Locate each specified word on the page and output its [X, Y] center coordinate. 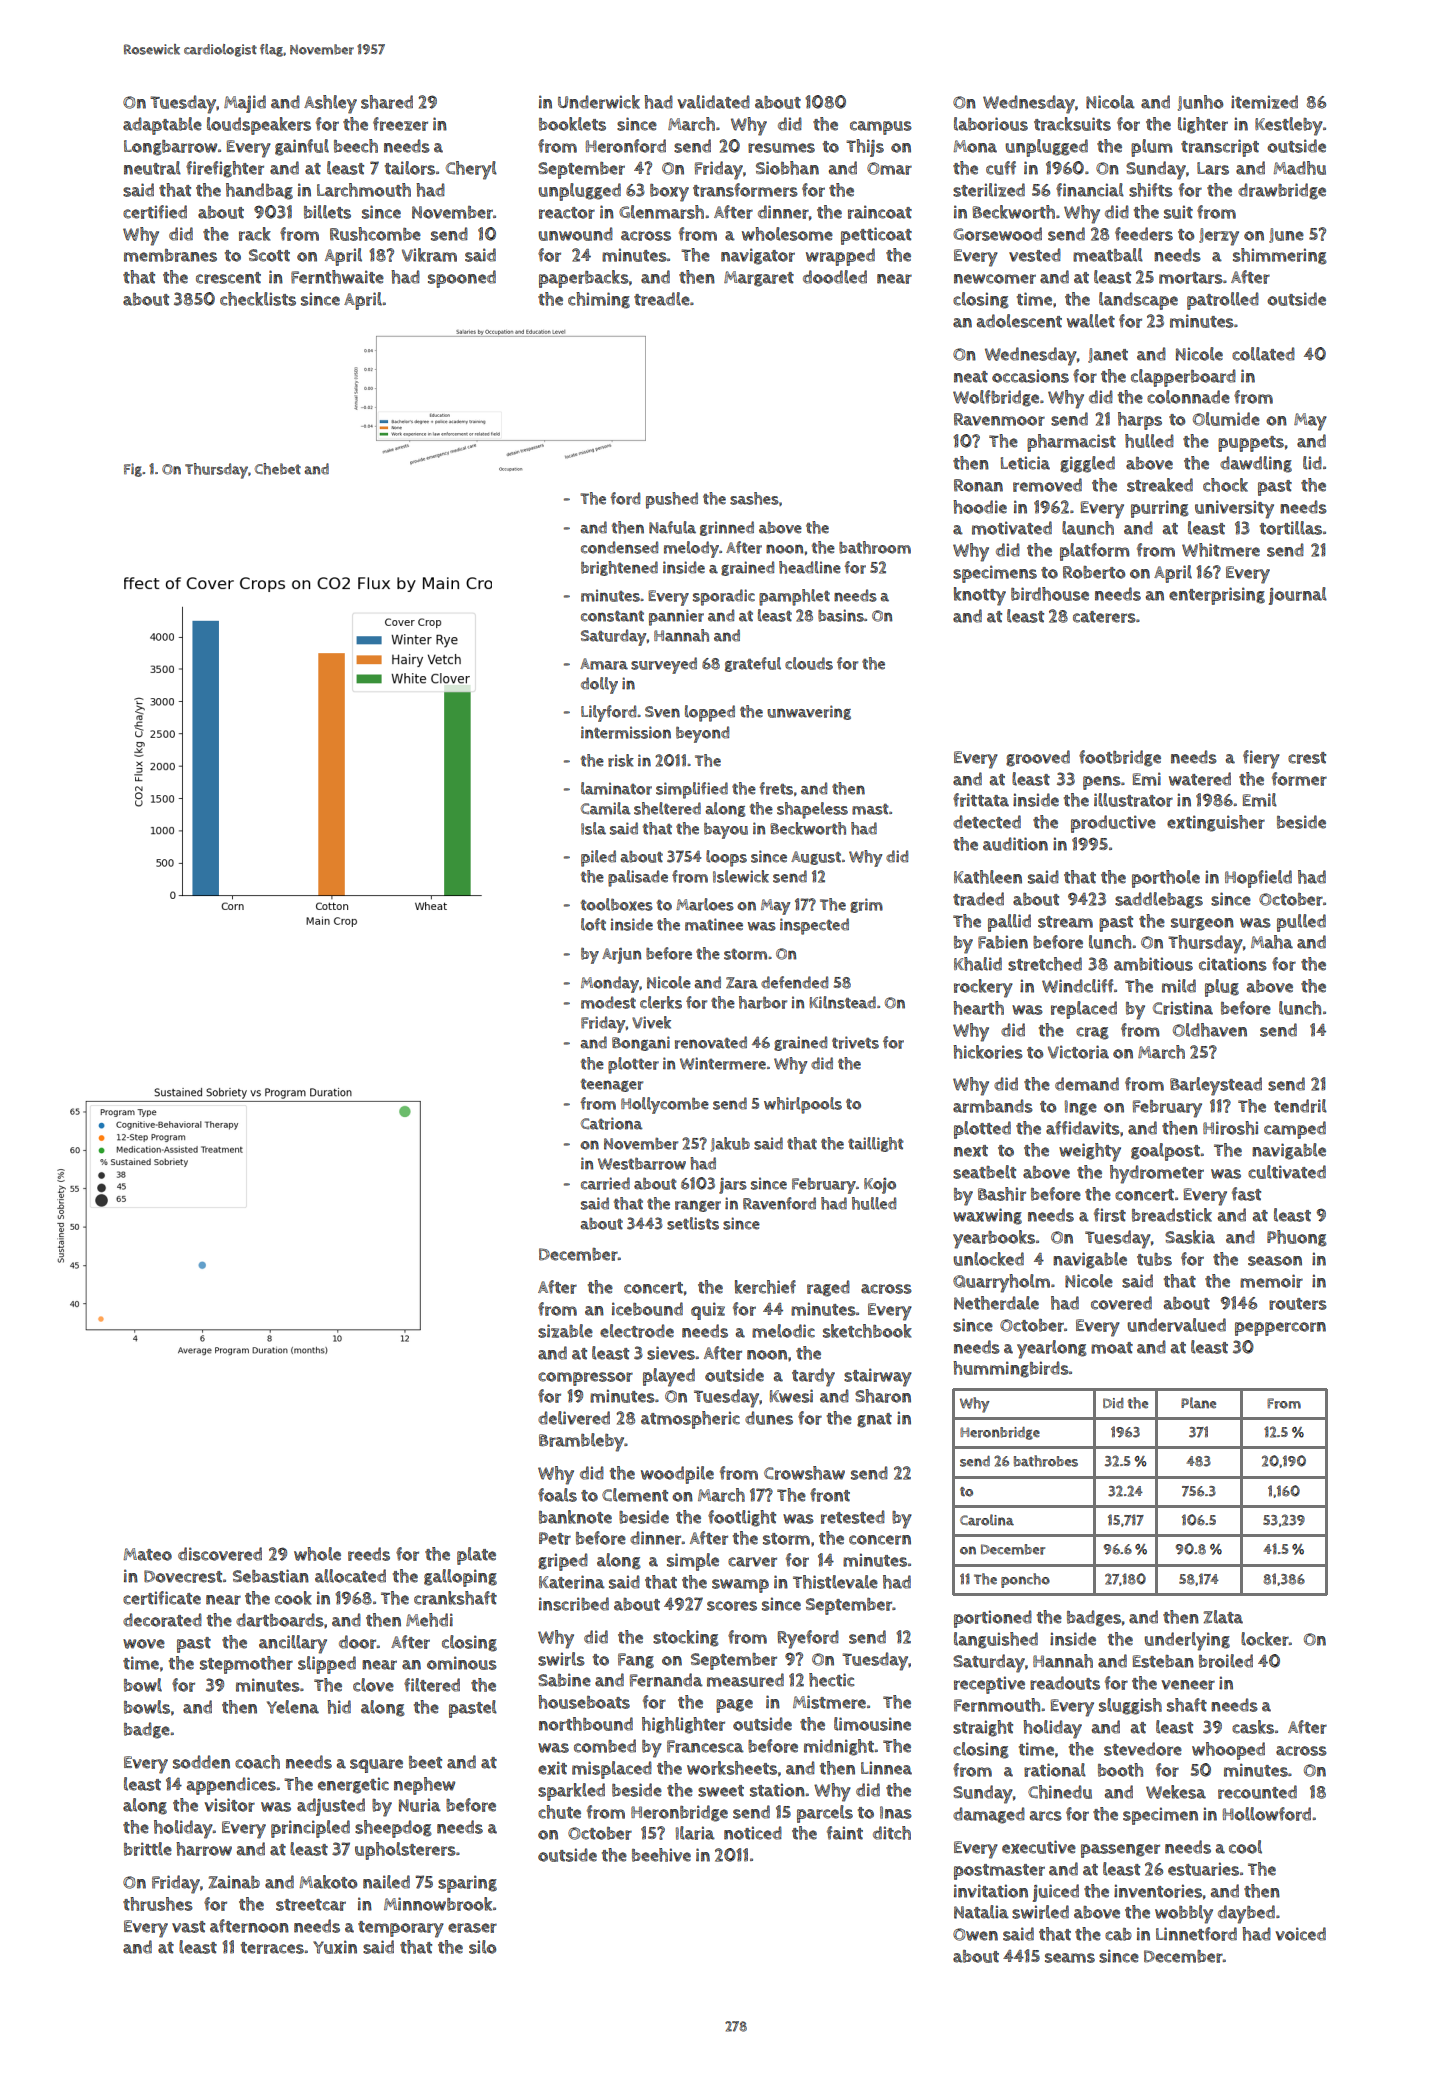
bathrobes [1046, 1461]
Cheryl [471, 170]
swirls [561, 1659]
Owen [975, 1934]
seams [1070, 1958]
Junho [1200, 103]
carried [605, 1183]
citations [1233, 964]
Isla [593, 828]
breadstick [1172, 1215]
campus [881, 128]
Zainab [234, 1882]
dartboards [280, 1620]
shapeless [812, 810]
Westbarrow [642, 1163]
